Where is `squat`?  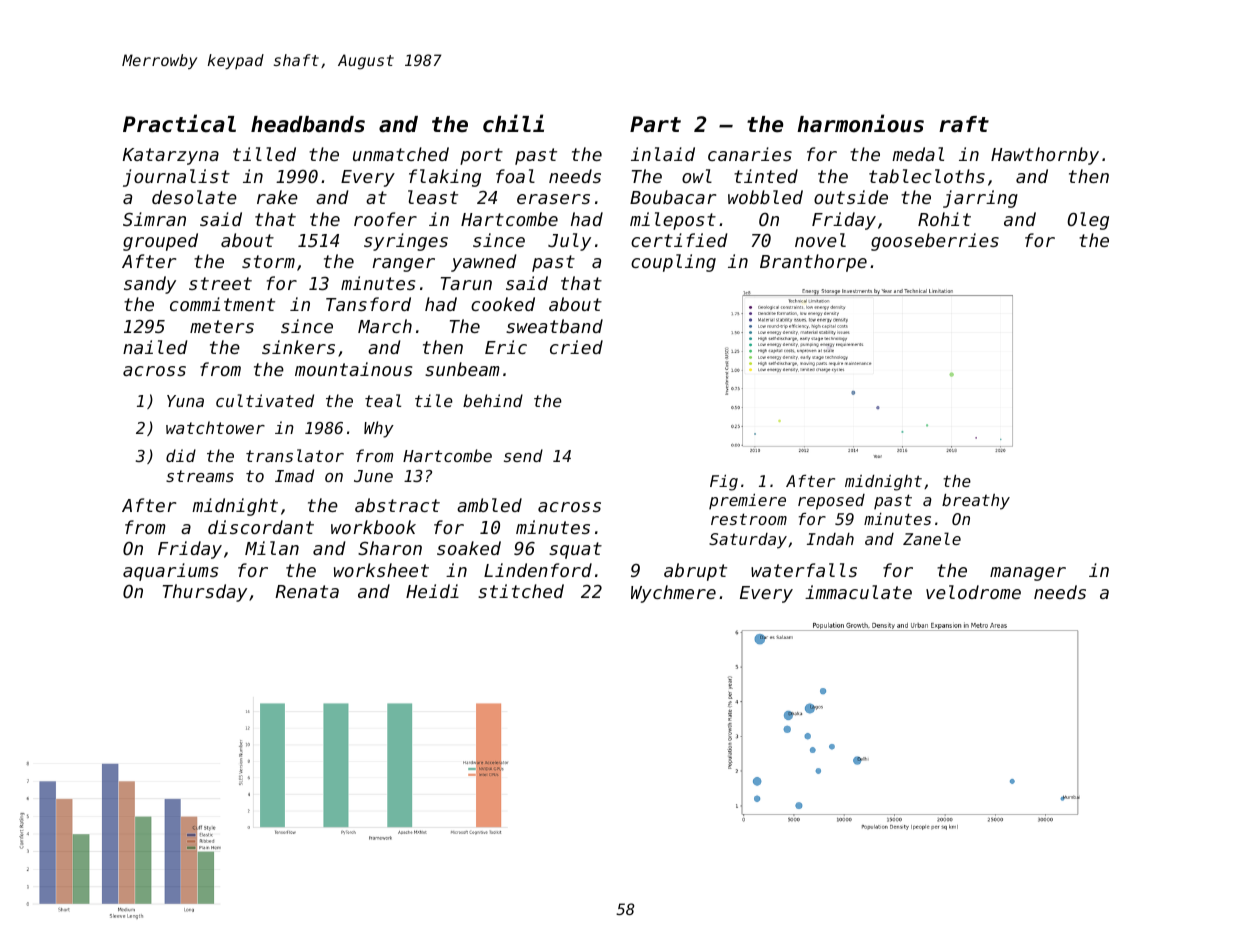 squat is located at coordinates (575, 550).
